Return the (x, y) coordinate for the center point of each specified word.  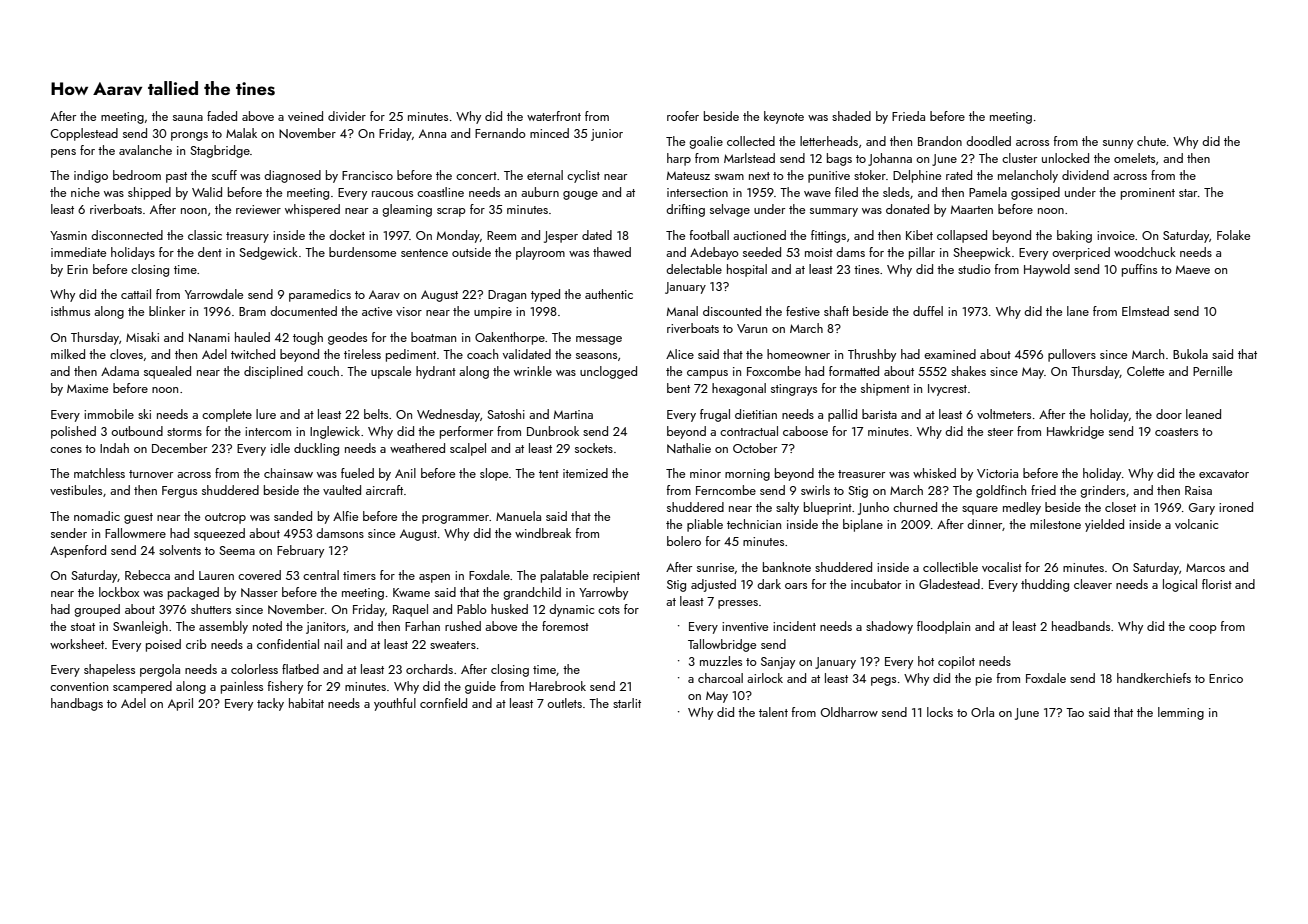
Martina (573, 414)
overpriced (1081, 253)
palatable (564, 576)
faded (222, 116)
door (1169, 414)
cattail (136, 294)
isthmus (70, 311)
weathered (417, 448)
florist (1217, 584)
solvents (180, 550)
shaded (851, 116)
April (180, 704)
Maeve (1193, 270)
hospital (747, 270)
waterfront (554, 116)
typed (545, 295)
